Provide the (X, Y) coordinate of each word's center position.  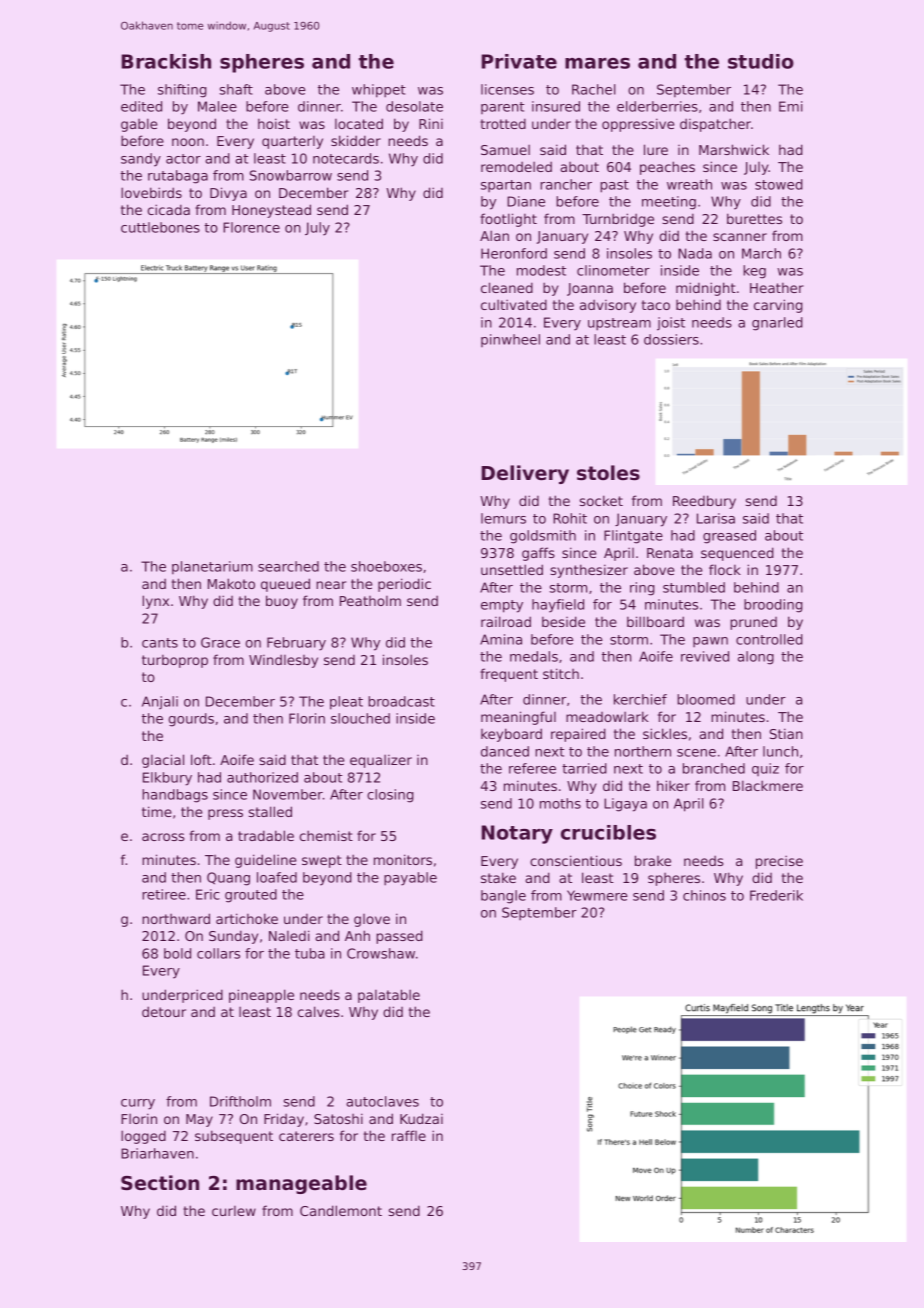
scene (696, 753)
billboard (655, 621)
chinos (704, 895)
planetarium (212, 568)
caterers (306, 1136)
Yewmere (597, 895)
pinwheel (510, 340)
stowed (779, 184)
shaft (236, 89)
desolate (414, 106)
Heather (777, 287)
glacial (163, 761)
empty (502, 606)
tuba (310, 953)
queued (285, 585)
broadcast (401, 701)
